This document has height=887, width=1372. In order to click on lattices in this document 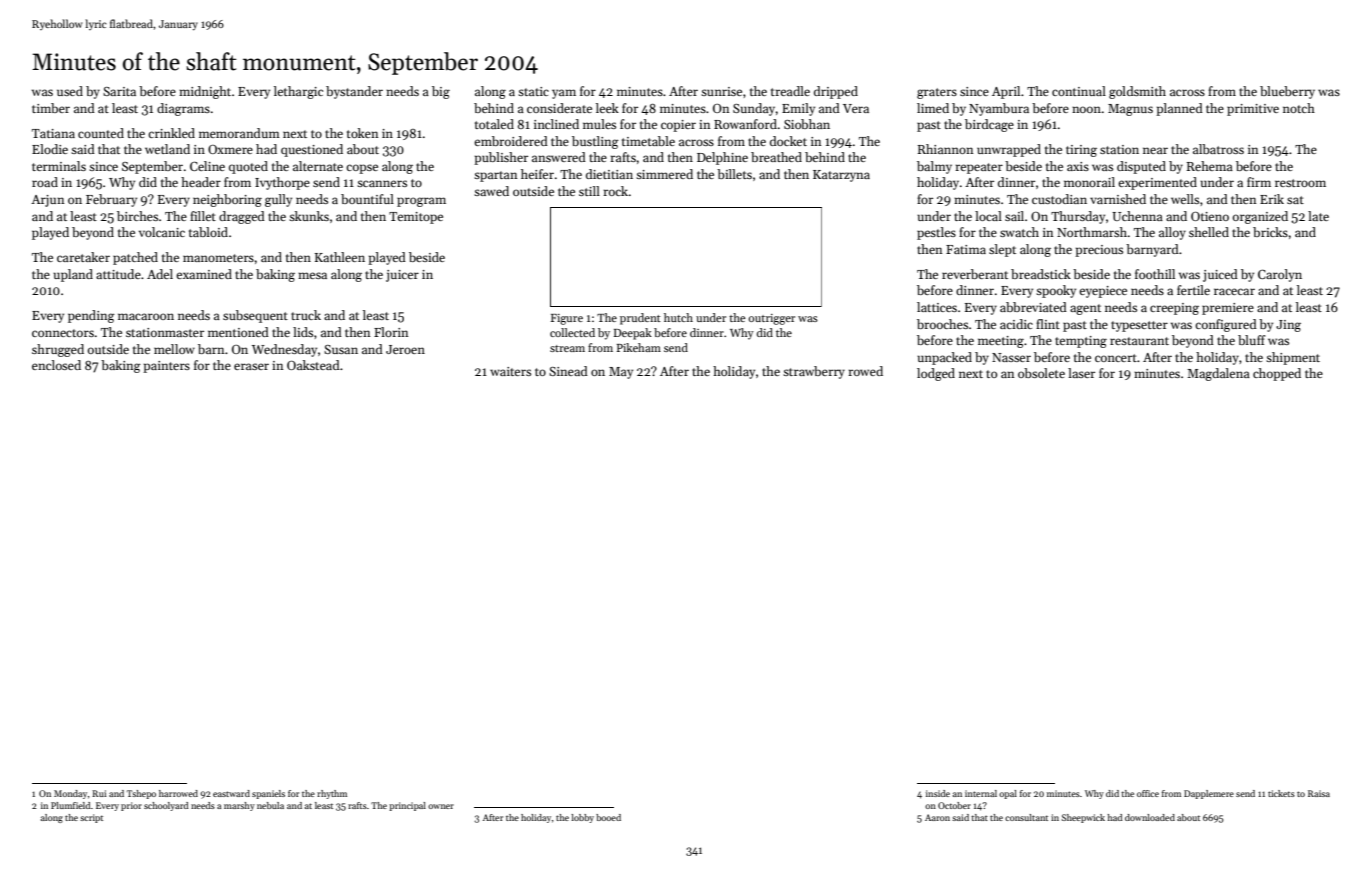, I will do `click(937, 307)`.
